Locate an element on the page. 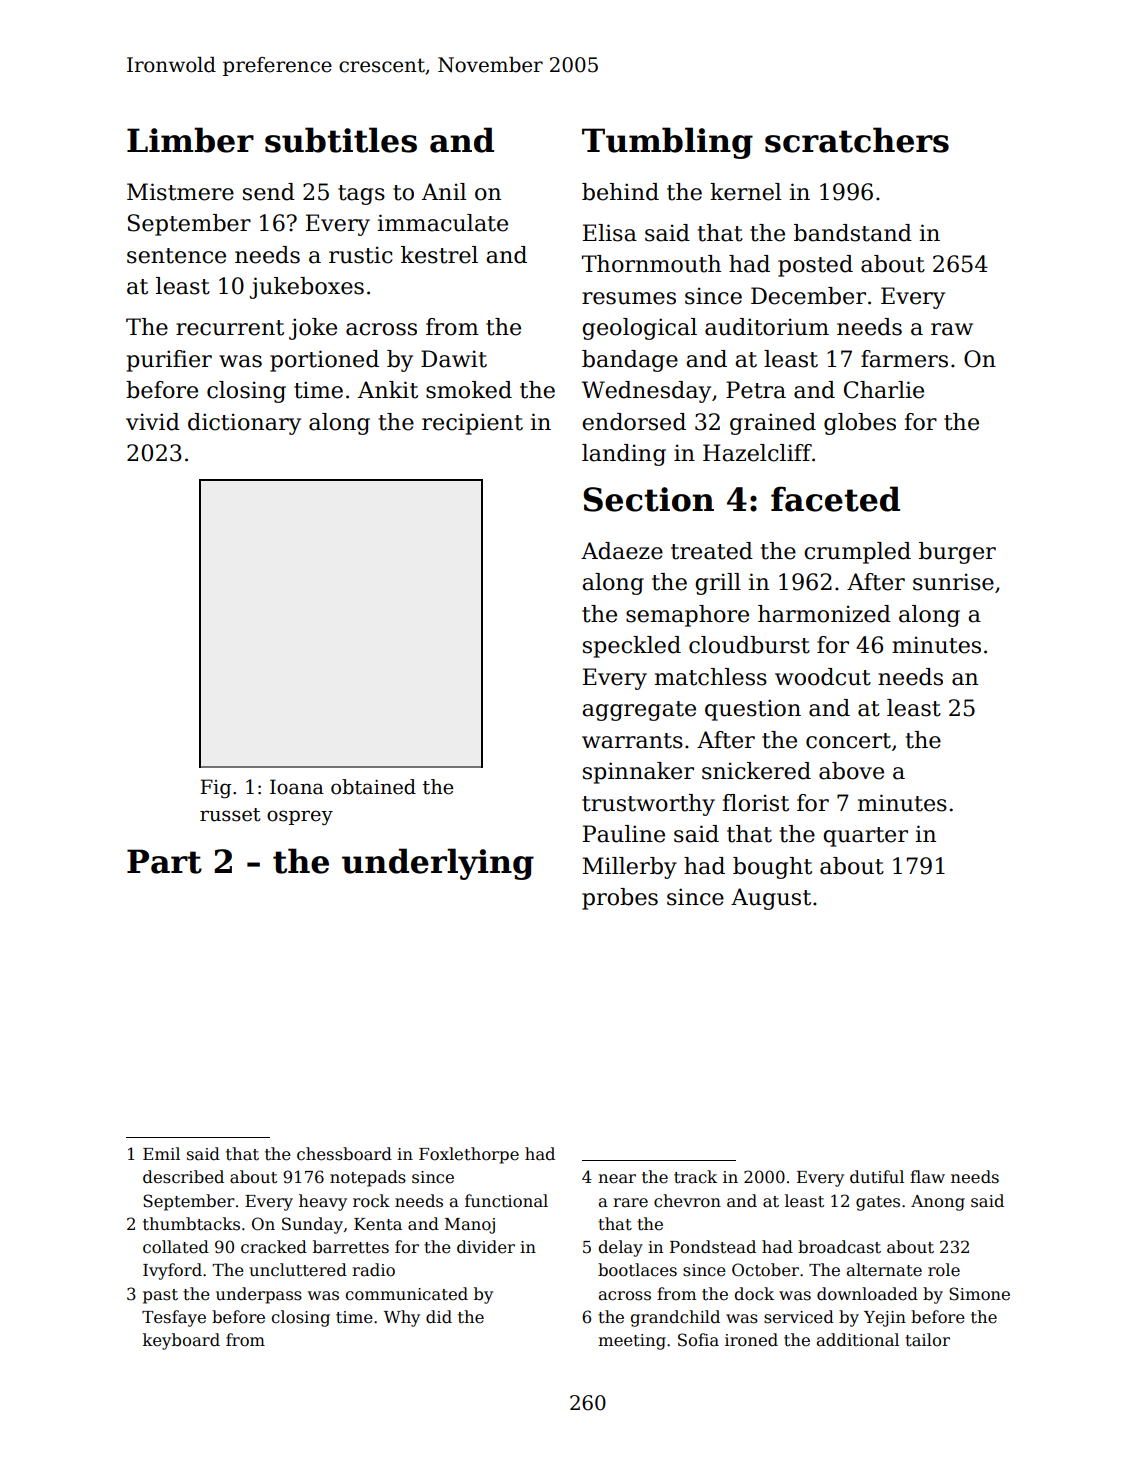 Image resolution: width=1138 pixels, height=1473 pixels. tailor is located at coordinates (927, 1340).
